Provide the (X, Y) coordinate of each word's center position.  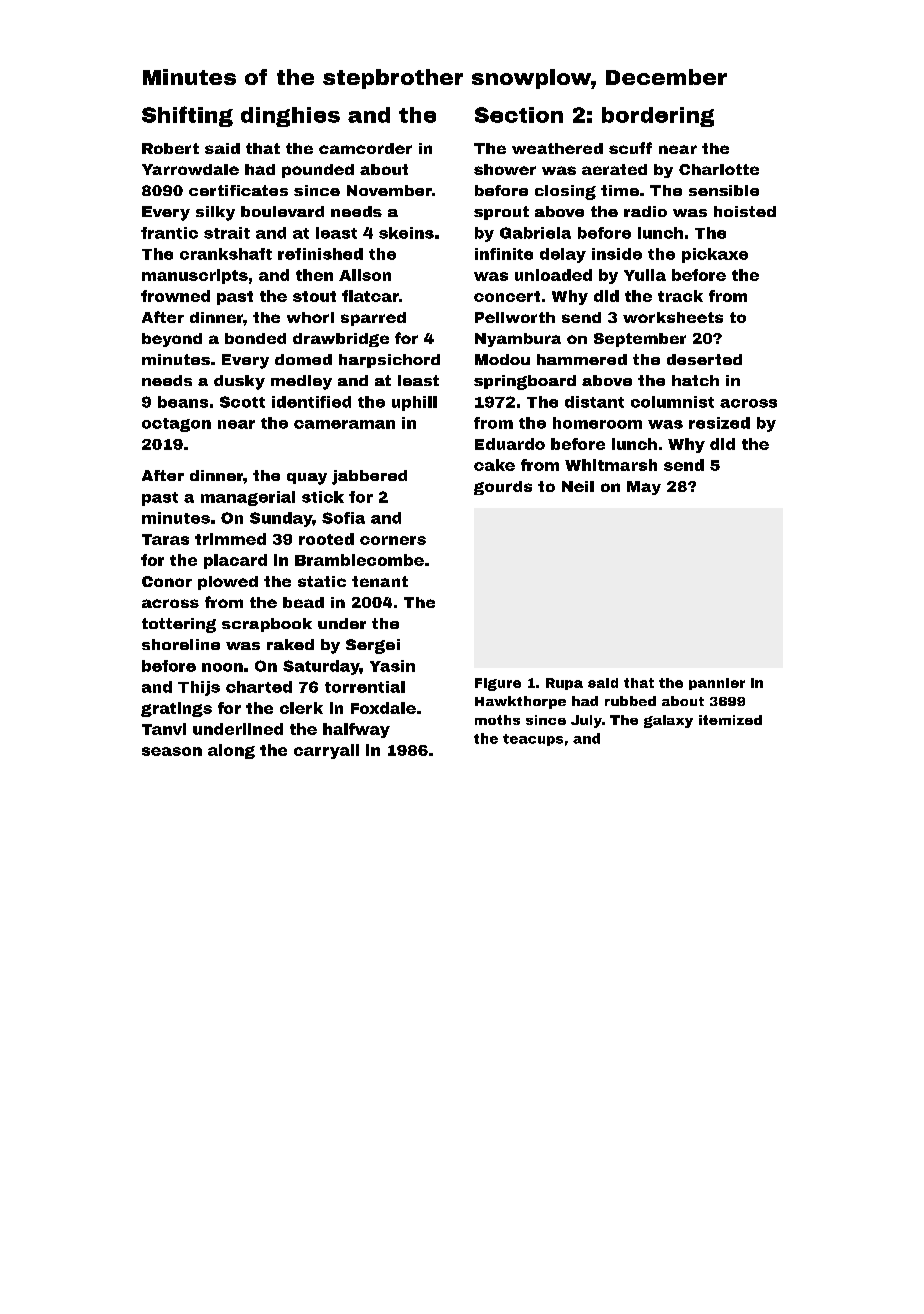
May (644, 488)
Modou (502, 359)
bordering (658, 117)
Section (519, 115)
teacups (533, 740)
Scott (242, 402)
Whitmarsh (611, 465)
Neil (578, 486)
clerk (301, 708)
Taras (165, 539)
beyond (172, 340)
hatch (695, 380)
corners (393, 540)
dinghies (290, 117)
